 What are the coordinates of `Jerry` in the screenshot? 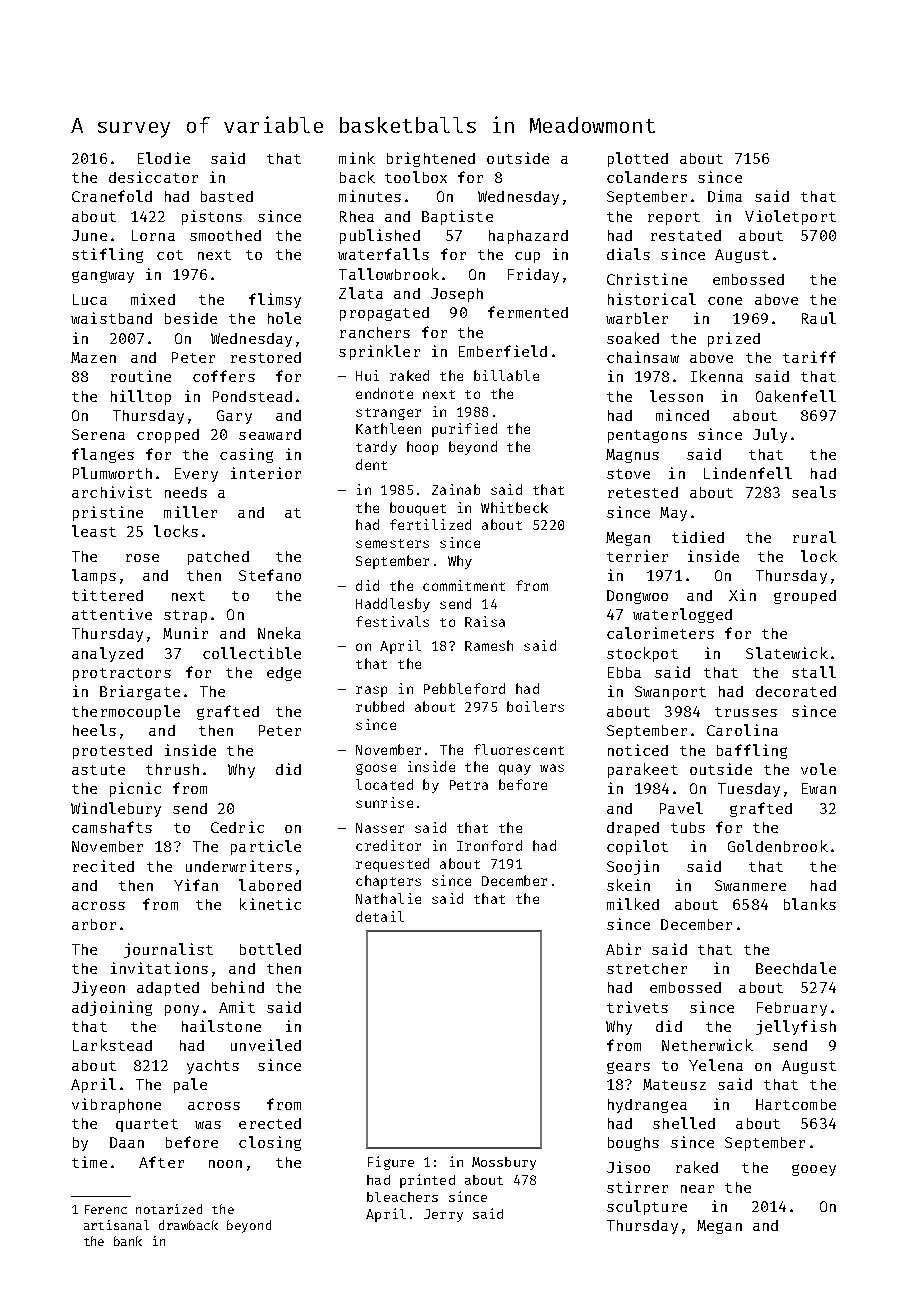 It's located at (443, 1215).
